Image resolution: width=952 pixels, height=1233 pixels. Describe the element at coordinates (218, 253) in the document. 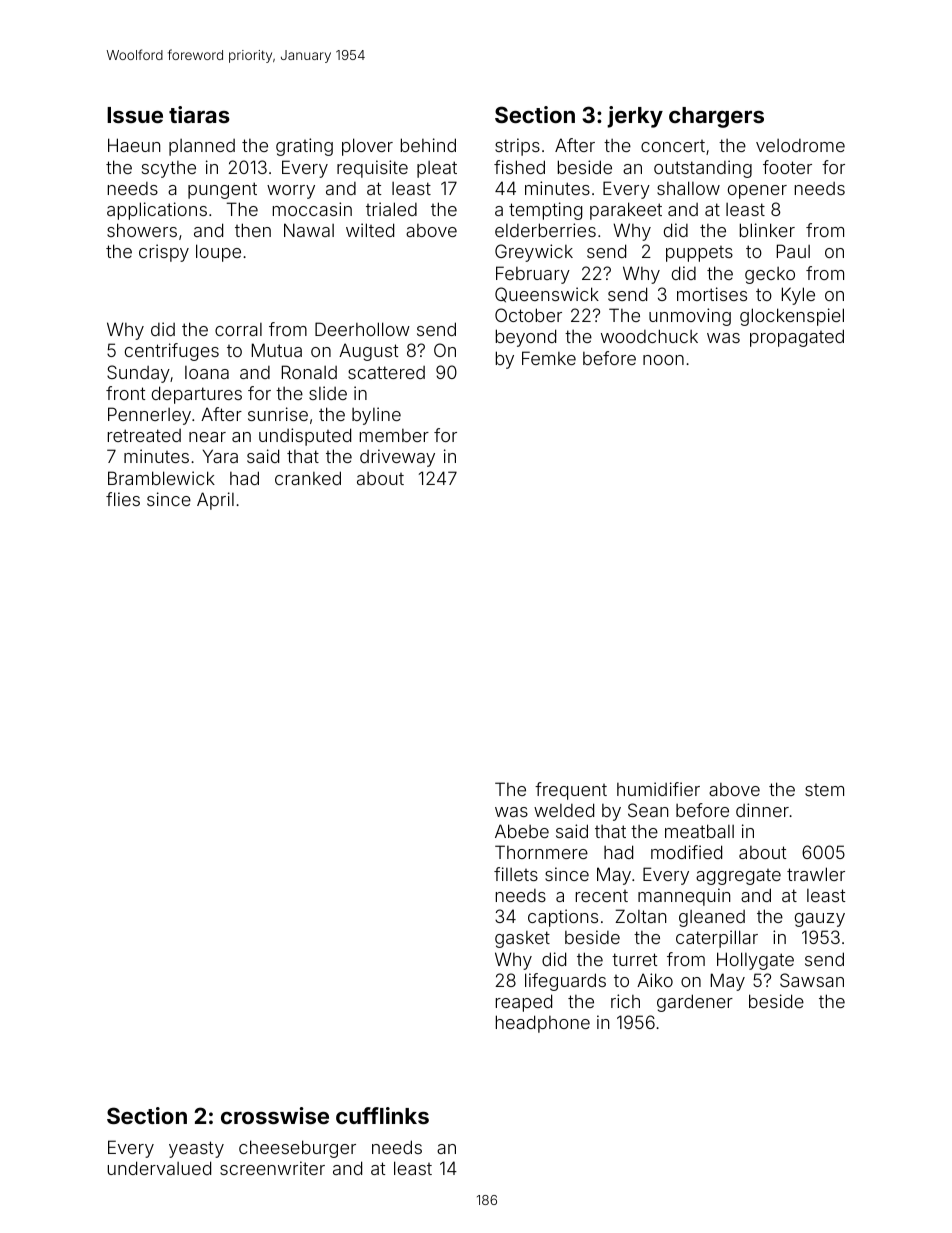

I see `loupe` at that location.
